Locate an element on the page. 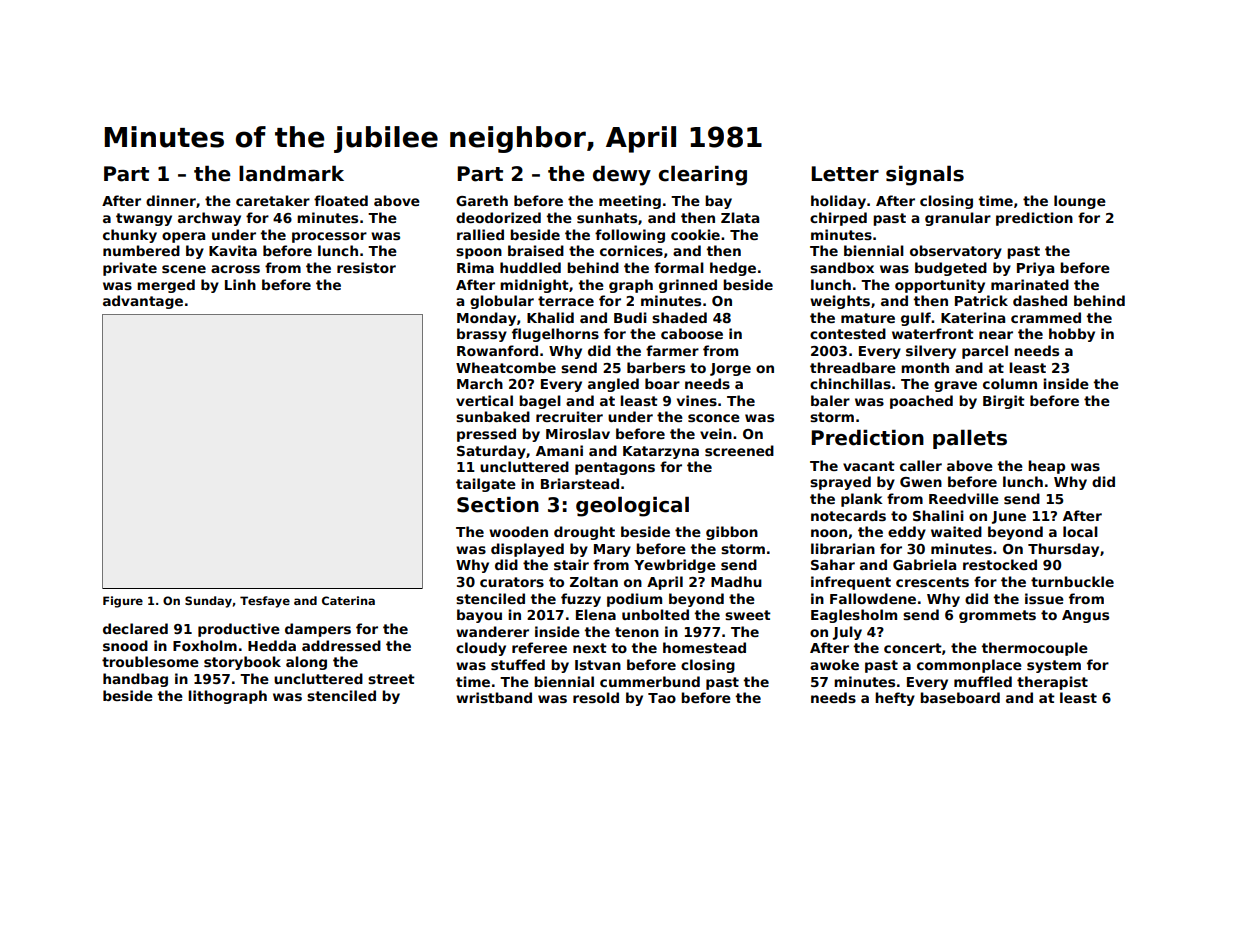  Priya is located at coordinates (1035, 269).
